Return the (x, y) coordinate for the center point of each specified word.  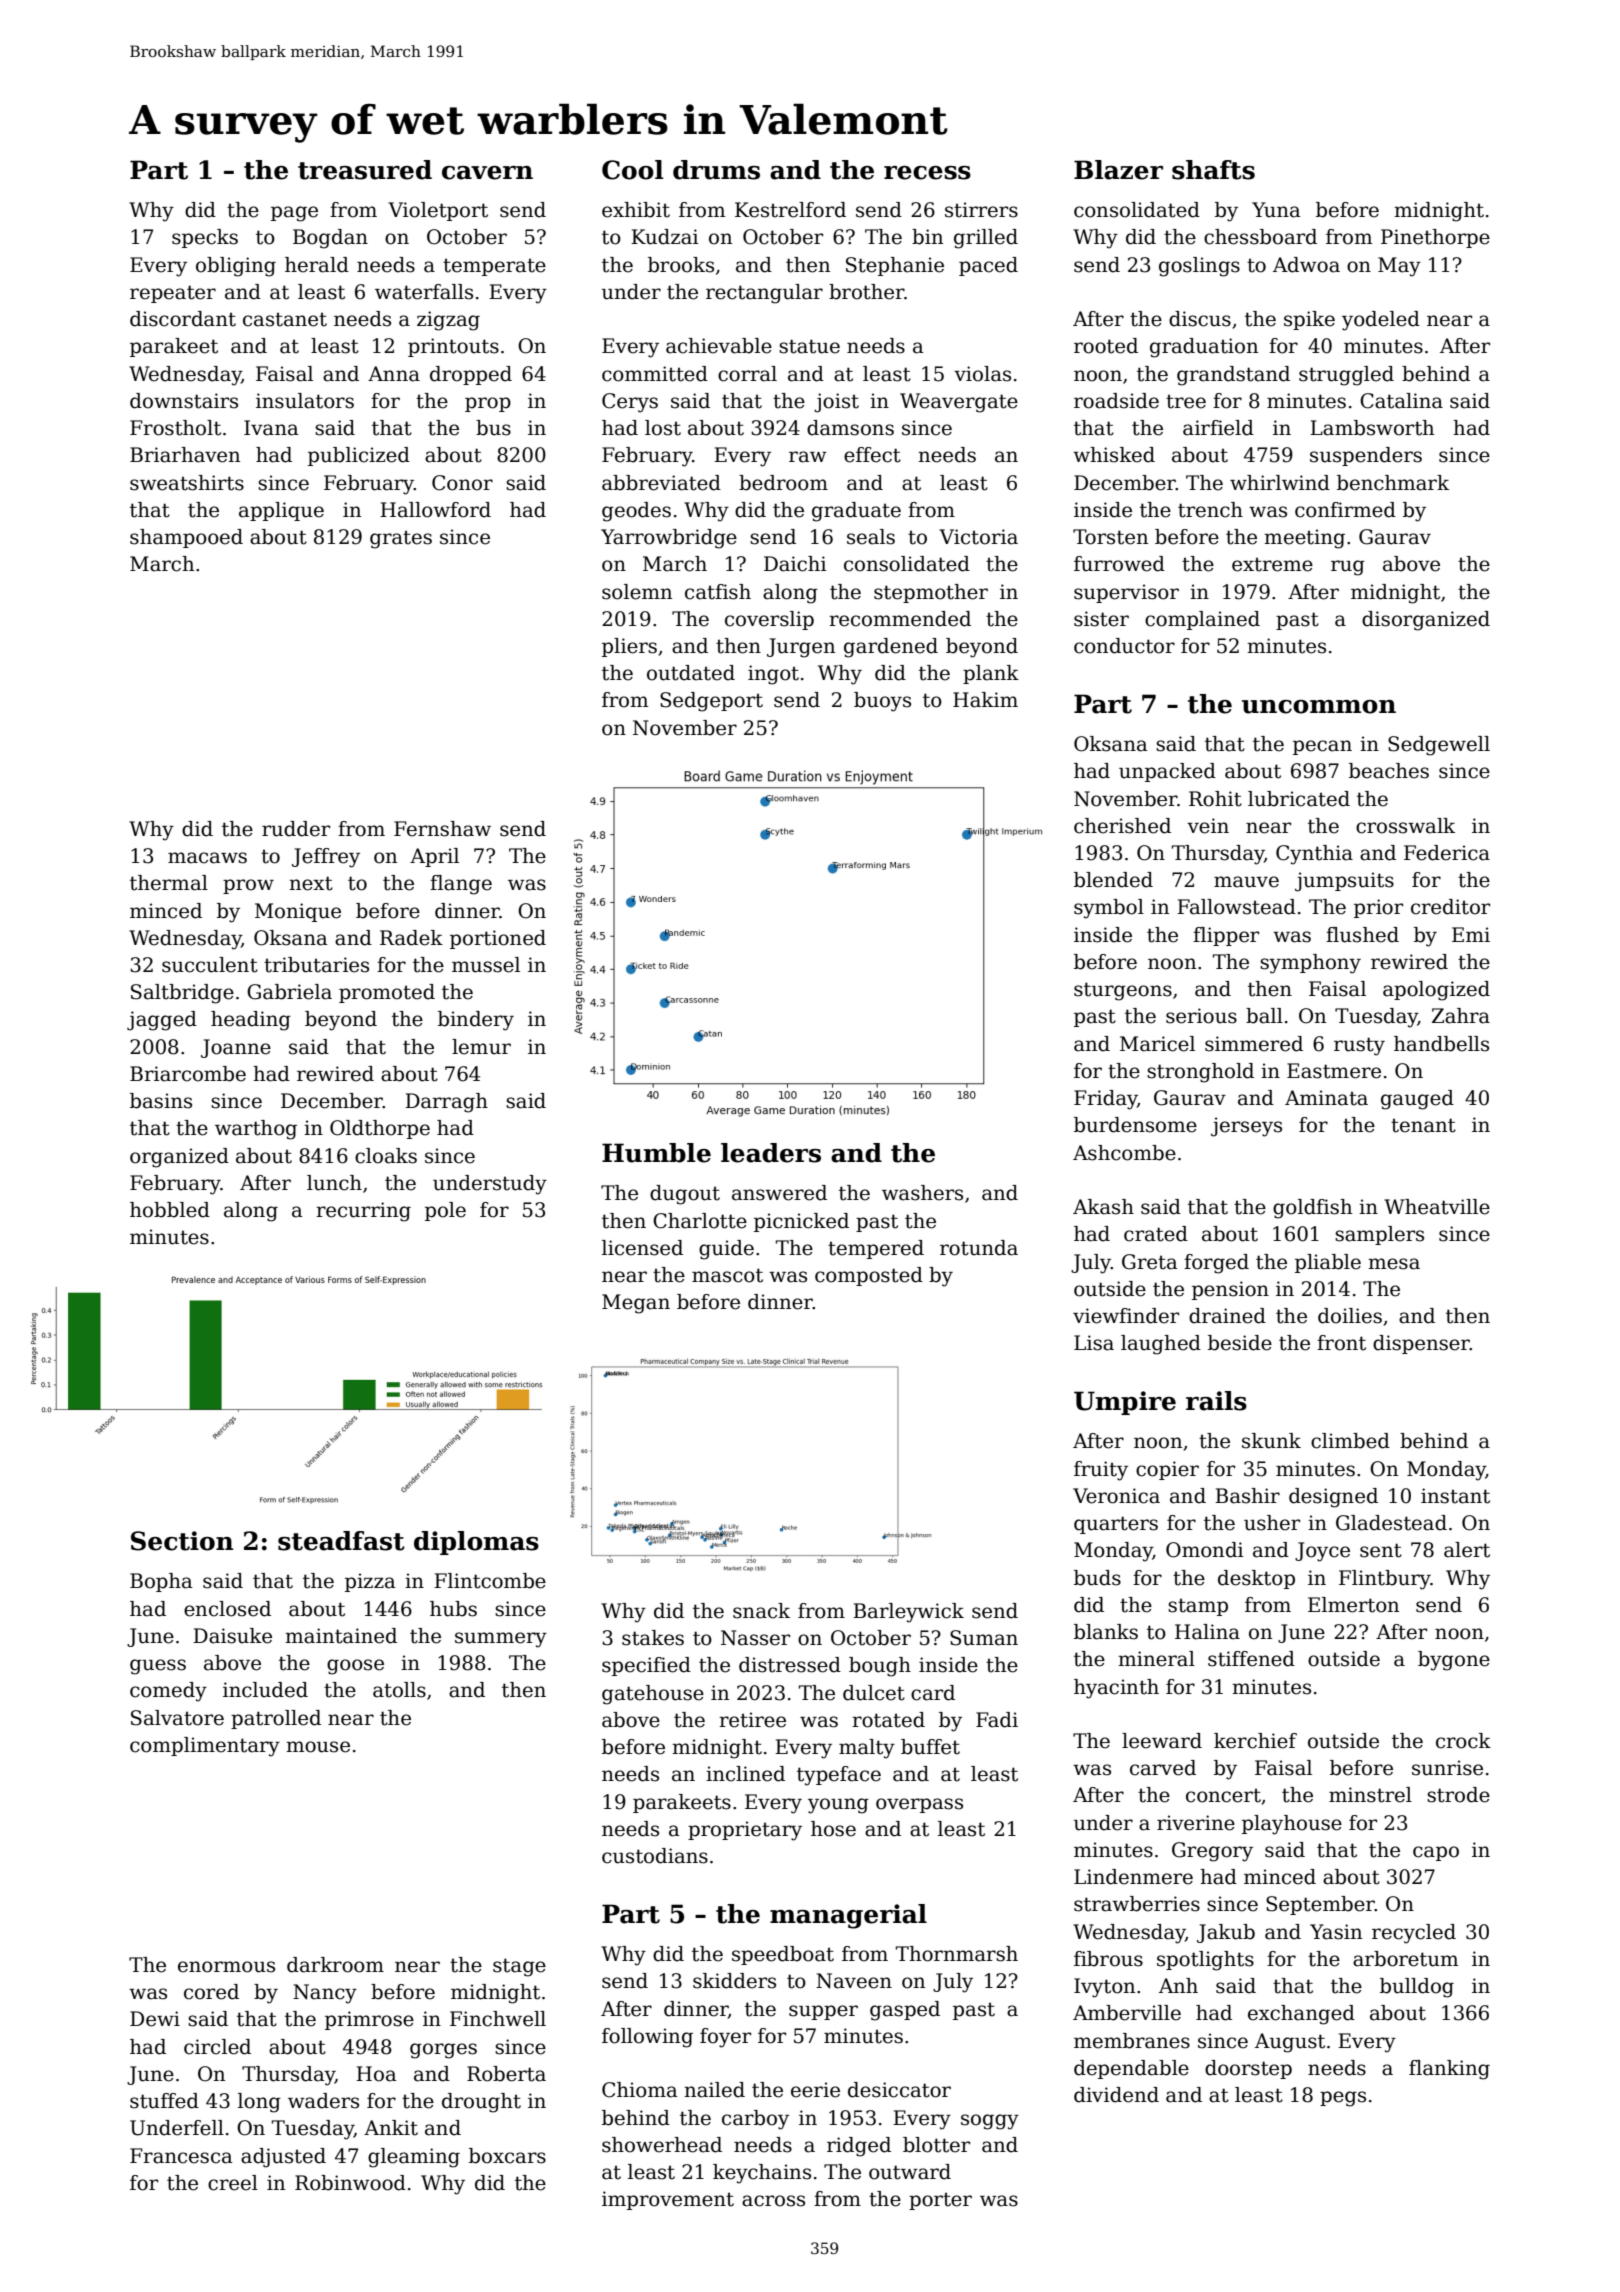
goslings (1199, 267)
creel (233, 2183)
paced (988, 266)
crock (1463, 1741)
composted (869, 1276)
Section (182, 1541)
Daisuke (232, 1636)
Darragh (446, 1103)
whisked (1114, 455)
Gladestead (1391, 1523)
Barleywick (908, 1613)
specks (205, 238)
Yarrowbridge (669, 539)
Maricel (1157, 1044)
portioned (498, 939)
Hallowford (435, 510)
